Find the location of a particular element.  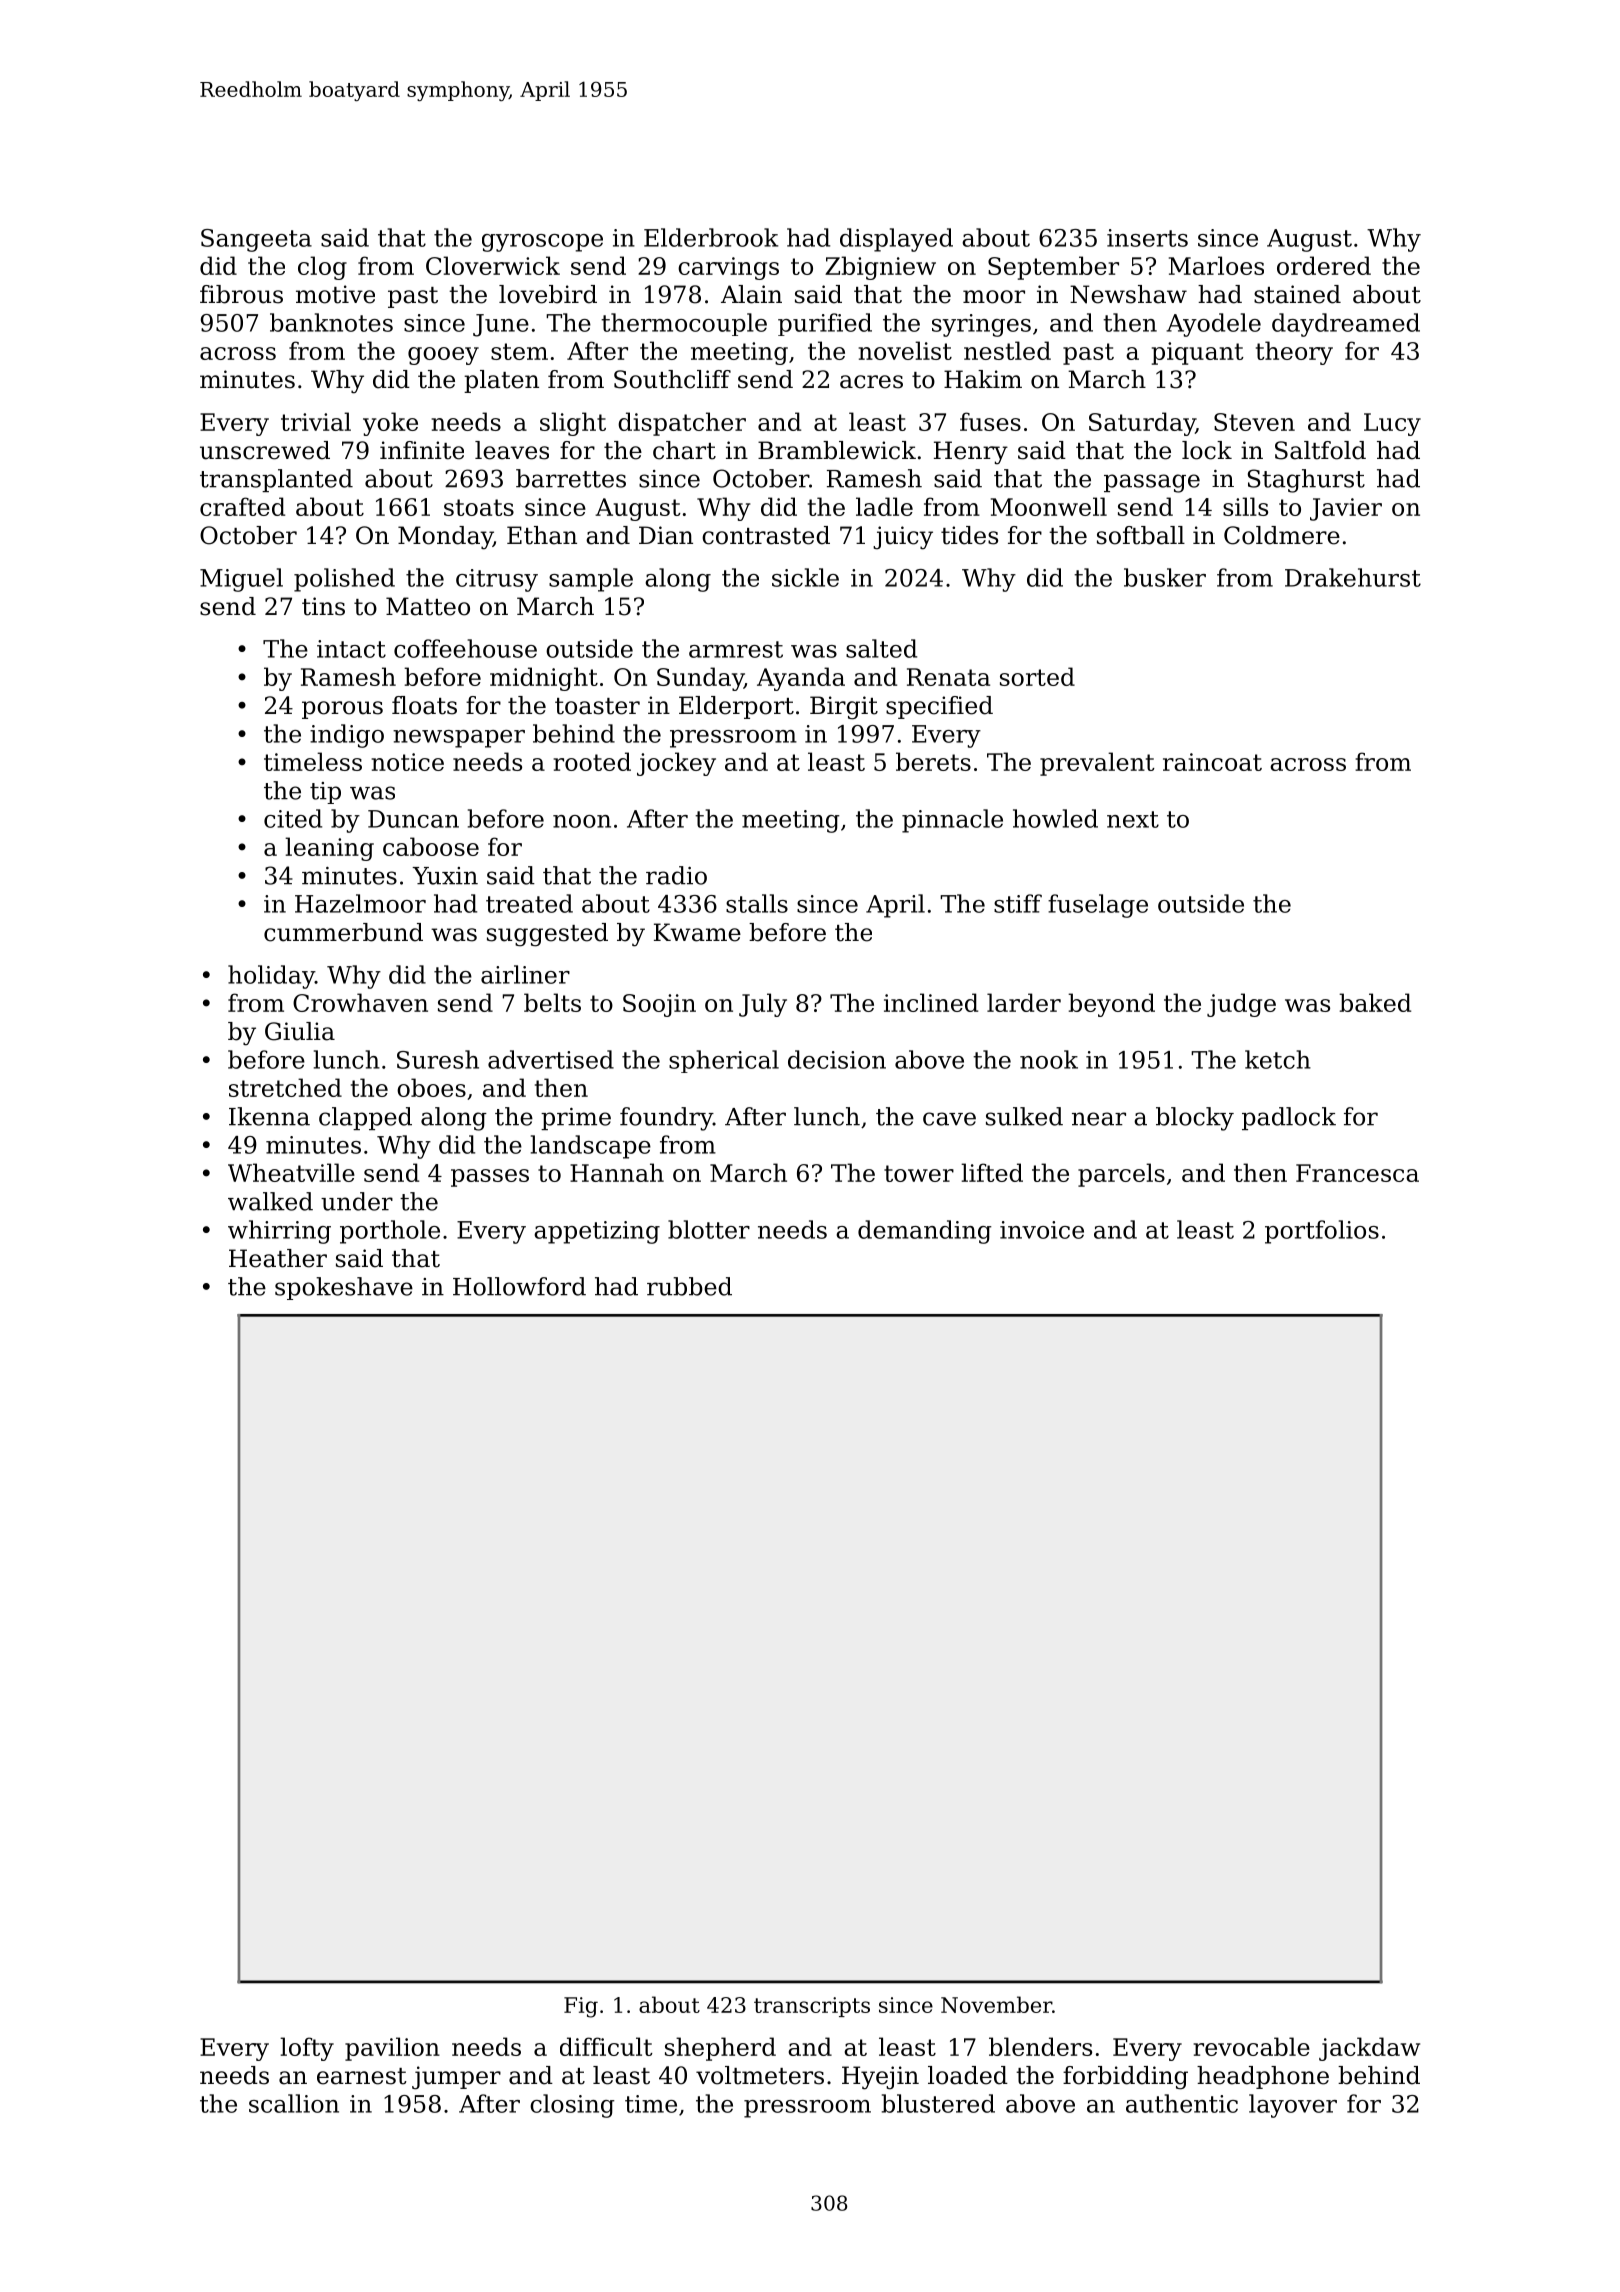

Hyejin is located at coordinates (880, 2078).
